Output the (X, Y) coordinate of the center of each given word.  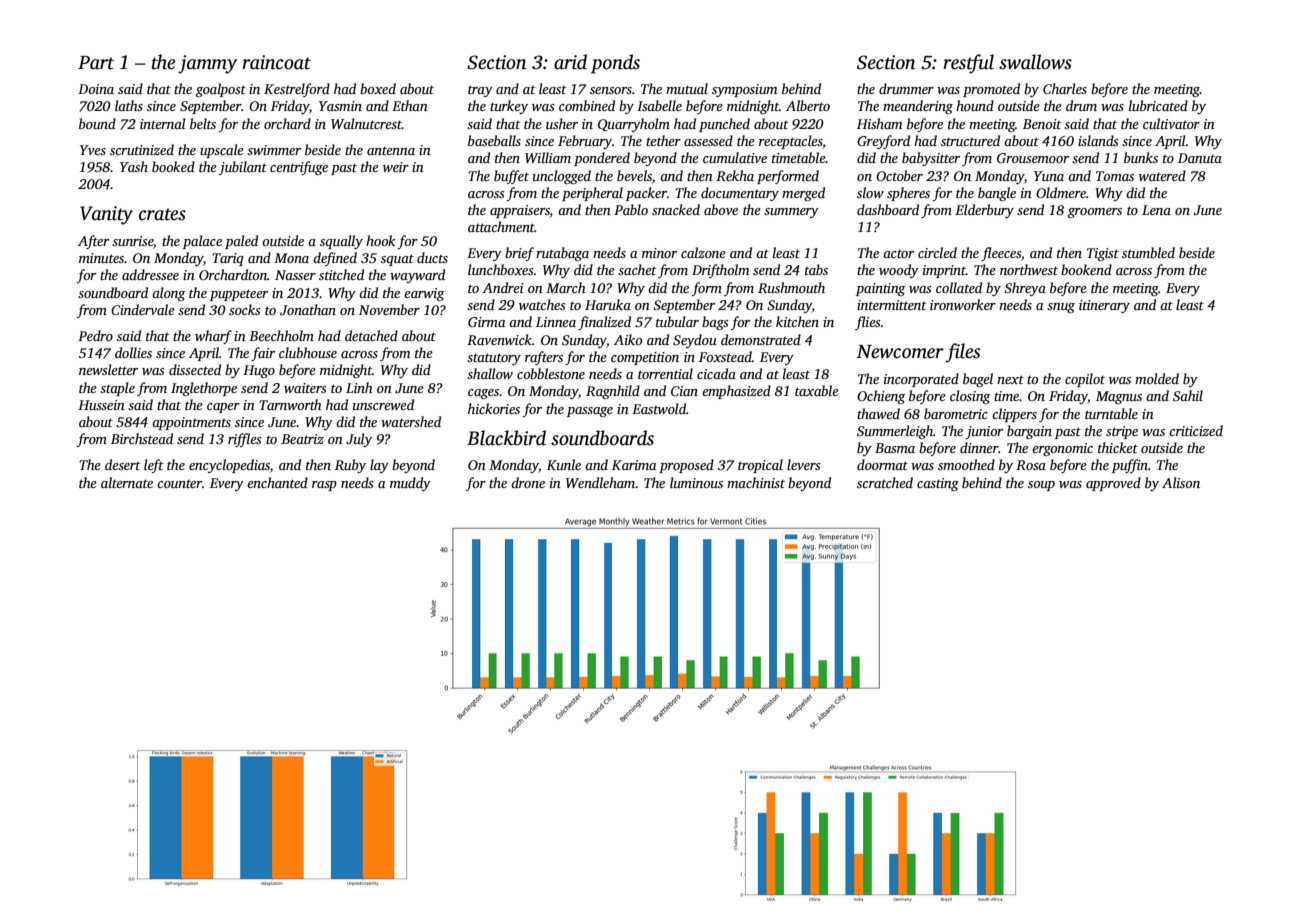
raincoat (276, 62)
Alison (1181, 482)
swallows (1035, 62)
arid (570, 62)
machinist (756, 482)
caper (223, 408)
